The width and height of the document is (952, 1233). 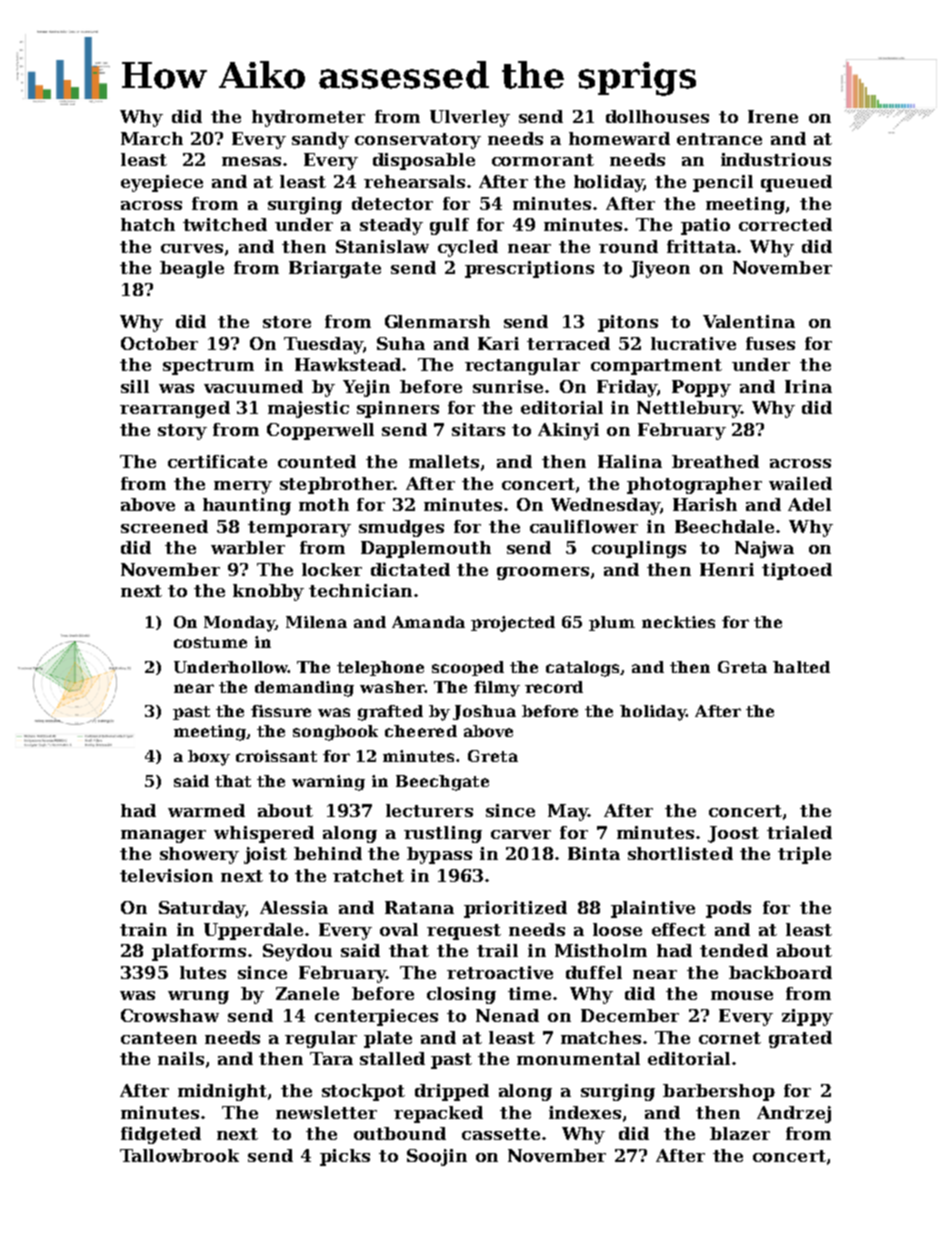 I want to click on carver, so click(x=521, y=834).
